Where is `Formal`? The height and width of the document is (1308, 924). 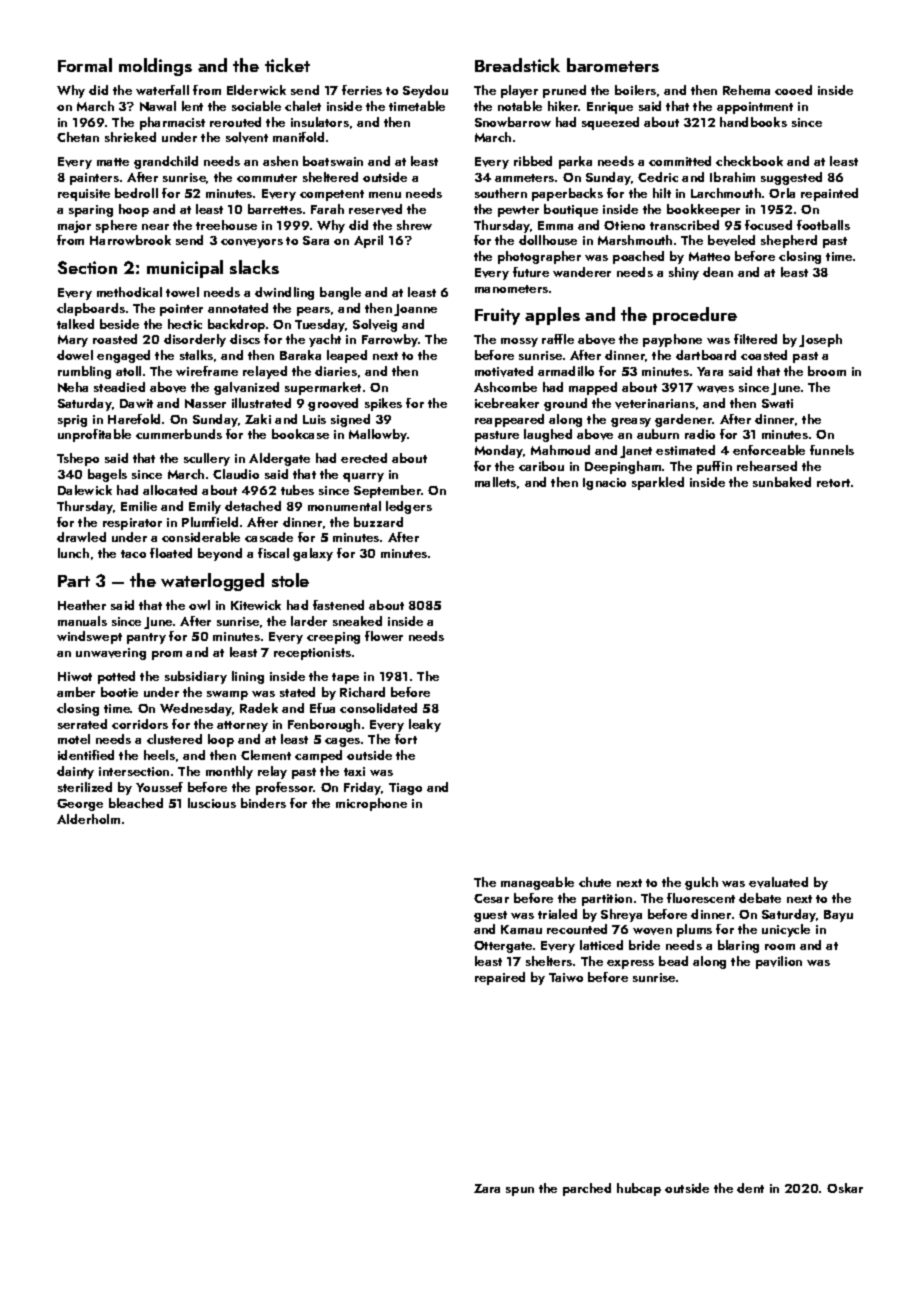
Formal is located at coordinates (85, 65).
